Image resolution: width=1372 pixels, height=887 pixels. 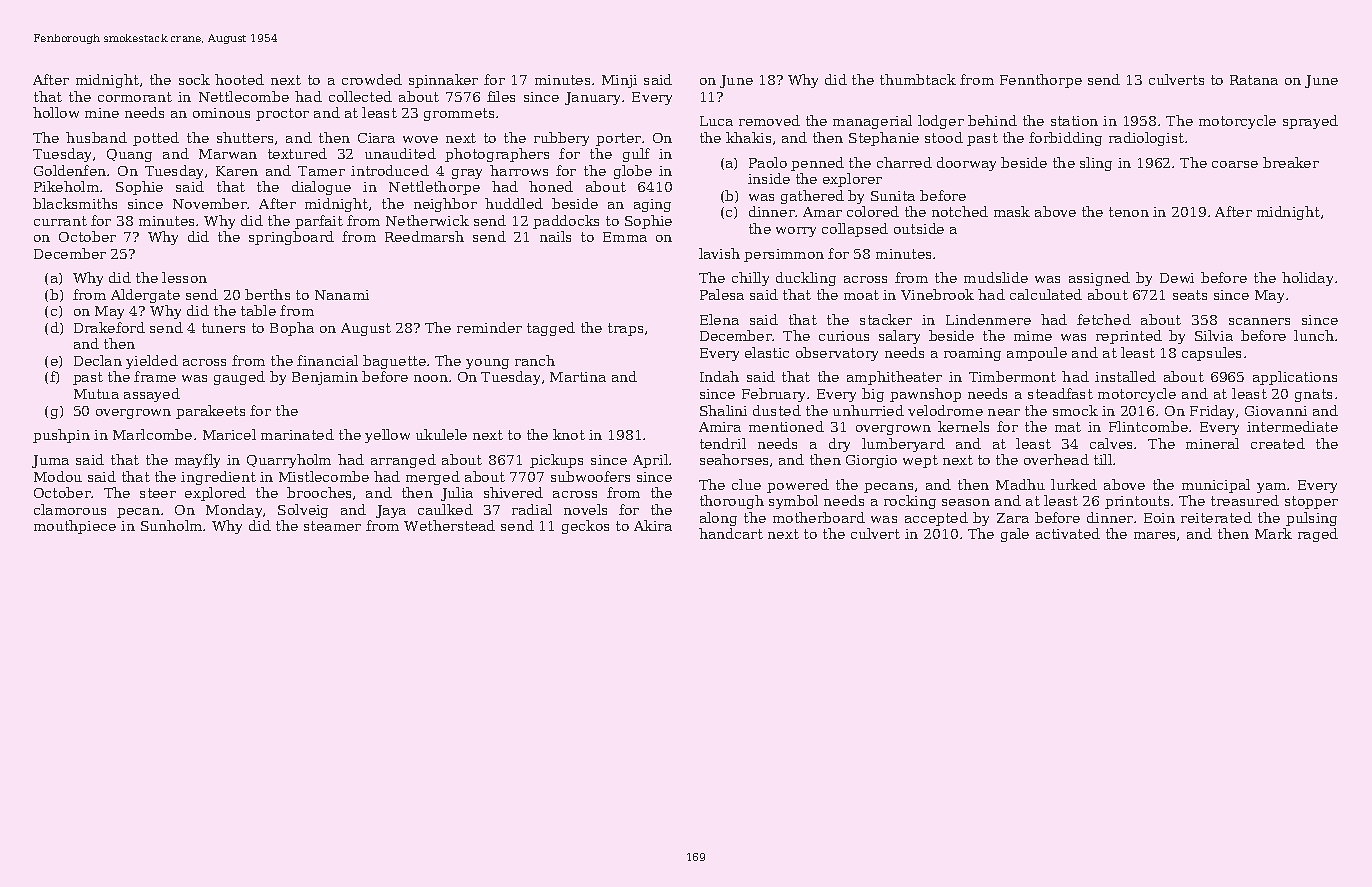 I want to click on assigned, so click(x=1099, y=279).
